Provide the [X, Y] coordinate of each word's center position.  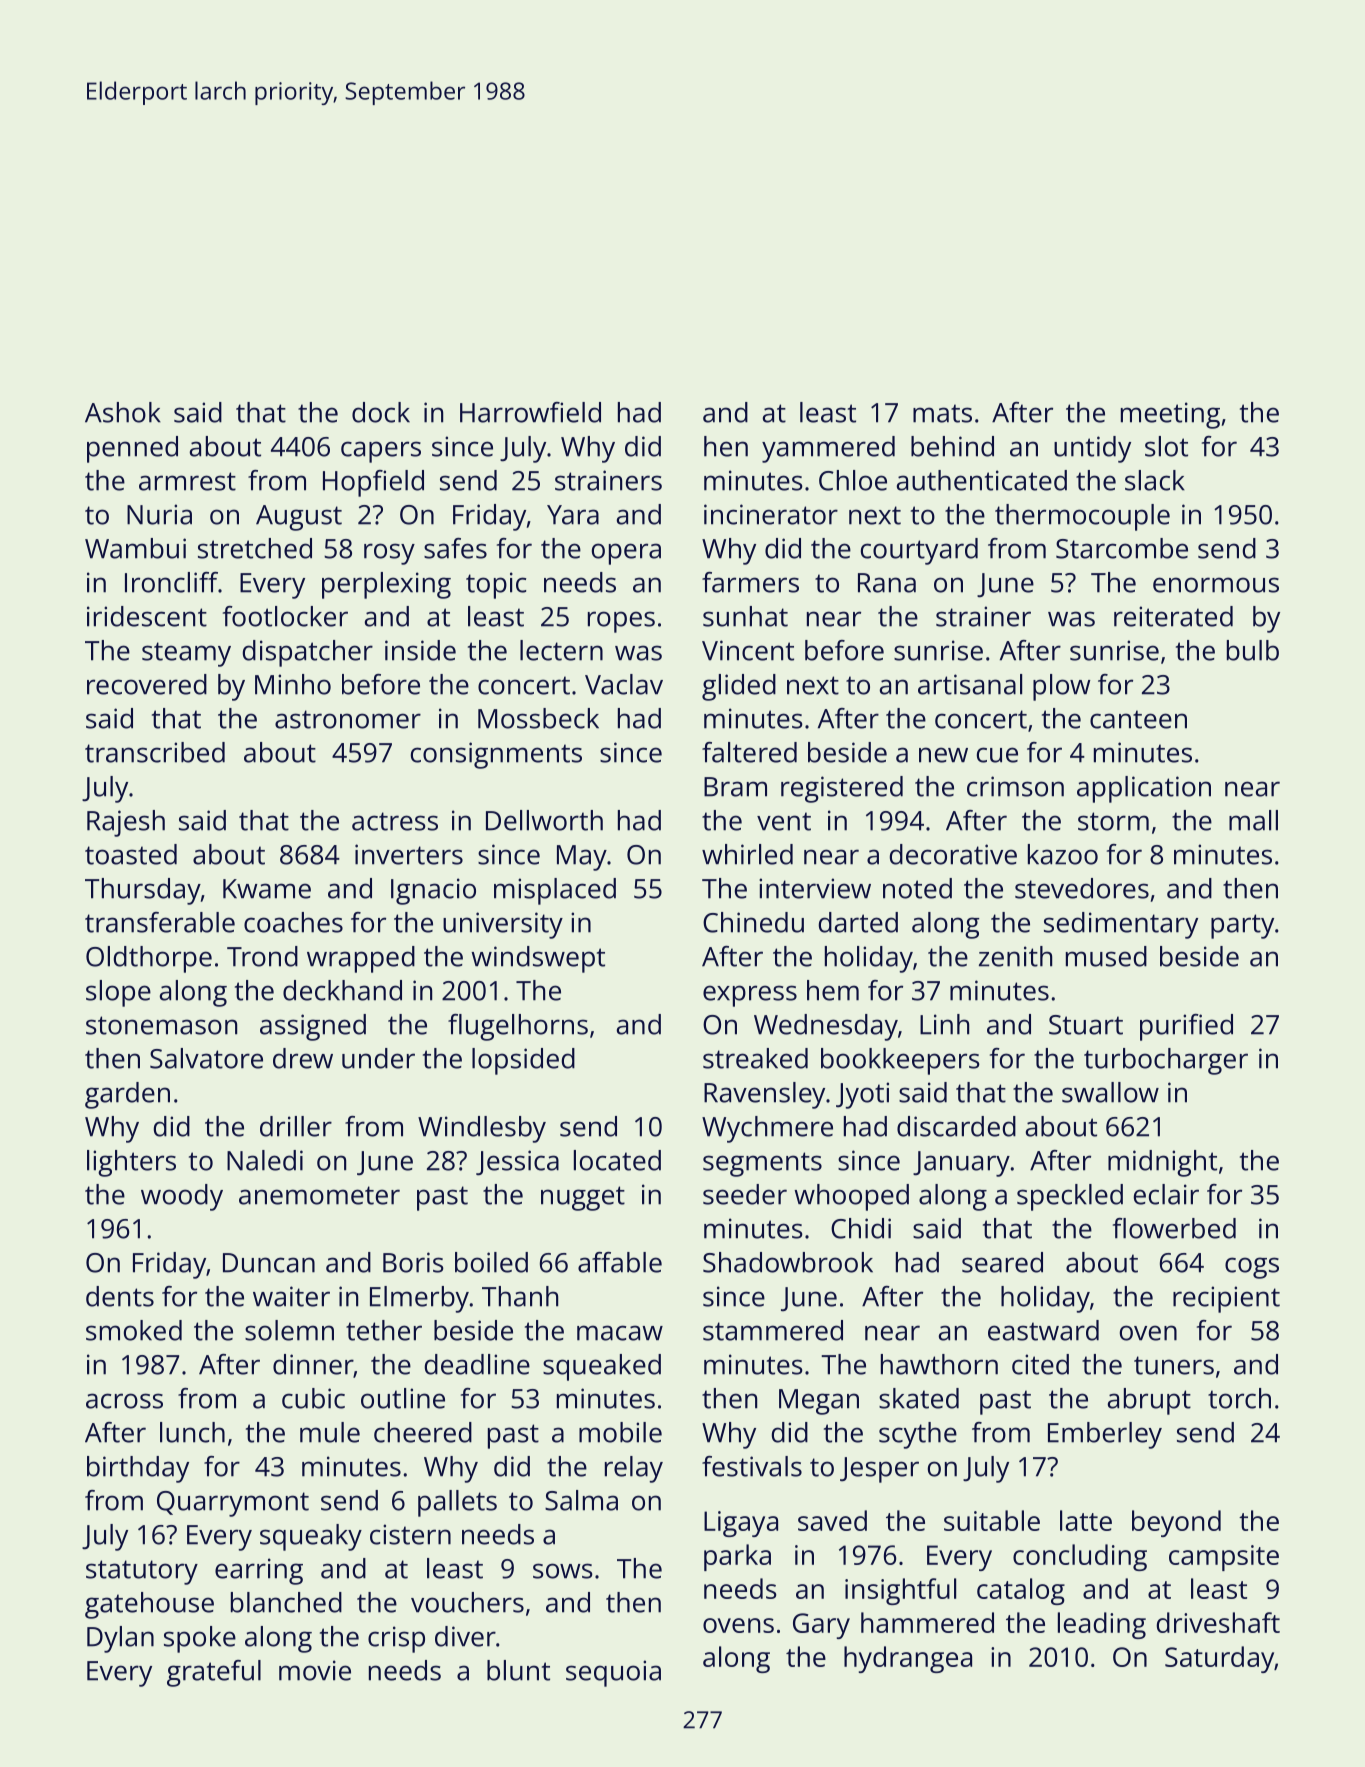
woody [182, 1197]
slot [1166, 446]
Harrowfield [530, 412]
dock [381, 412]
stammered [773, 1330]
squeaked [602, 1367]
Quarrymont [233, 1504]
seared [1002, 1262]
